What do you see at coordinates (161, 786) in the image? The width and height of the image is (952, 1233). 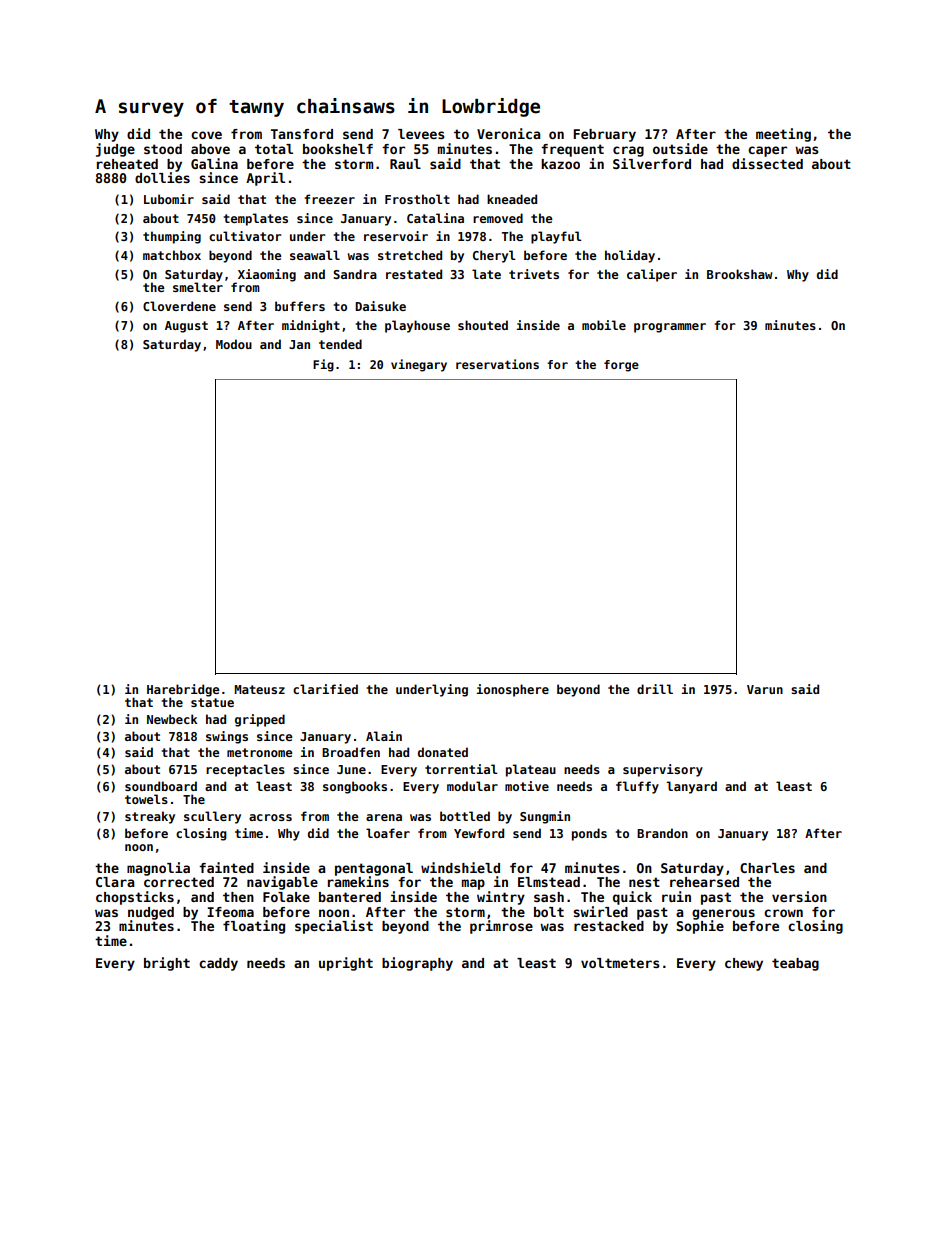 I see `soundboard` at bounding box center [161, 786].
